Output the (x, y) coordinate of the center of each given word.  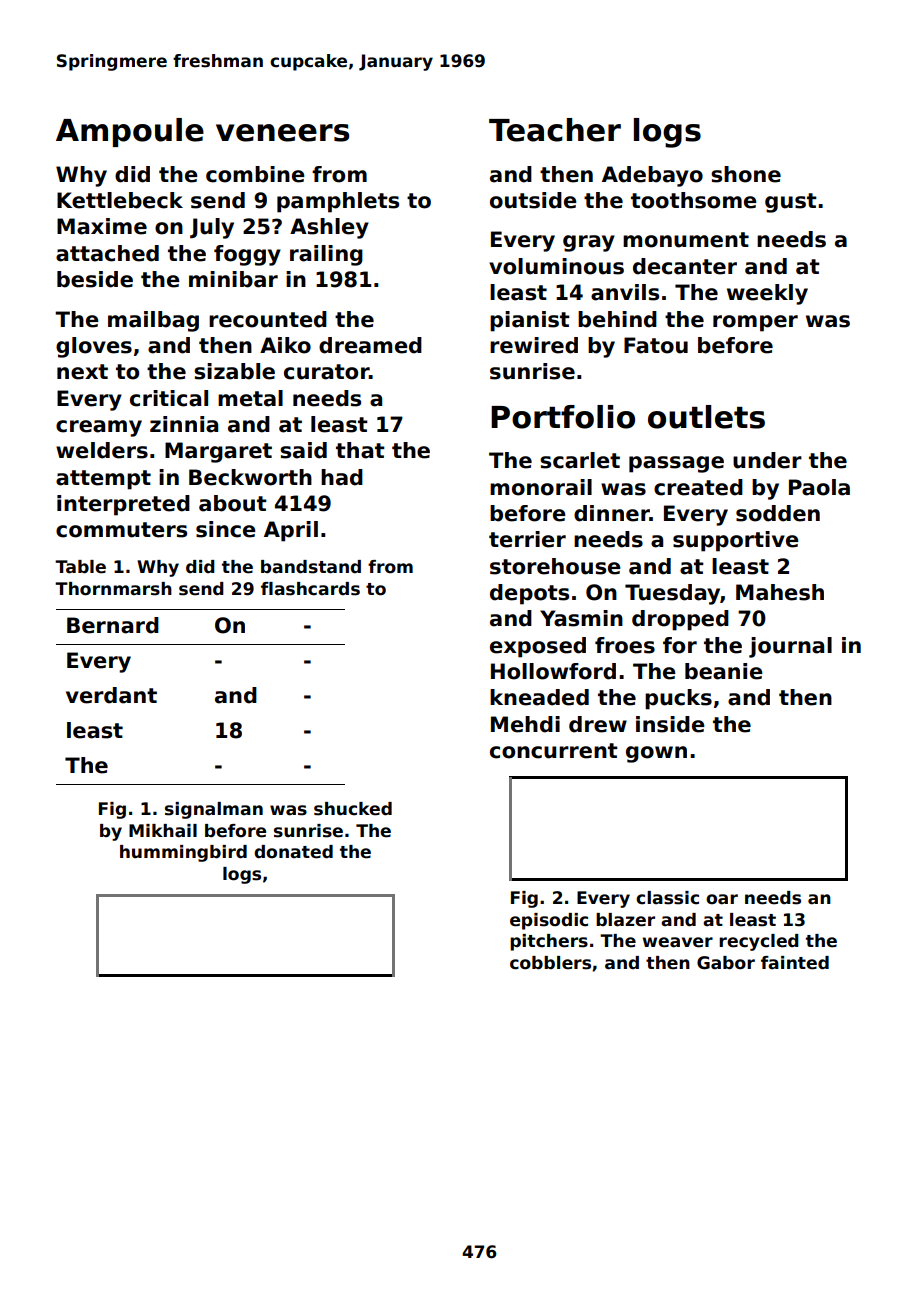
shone (746, 174)
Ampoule (130, 132)
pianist (530, 321)
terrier (527, 539)
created (698, 487)
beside (95, 279)
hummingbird (183, 853)
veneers (282, 133)
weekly (767, 294)
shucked (353, 809)
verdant (111, 695)
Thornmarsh (113, 589)
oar (722, 899)
